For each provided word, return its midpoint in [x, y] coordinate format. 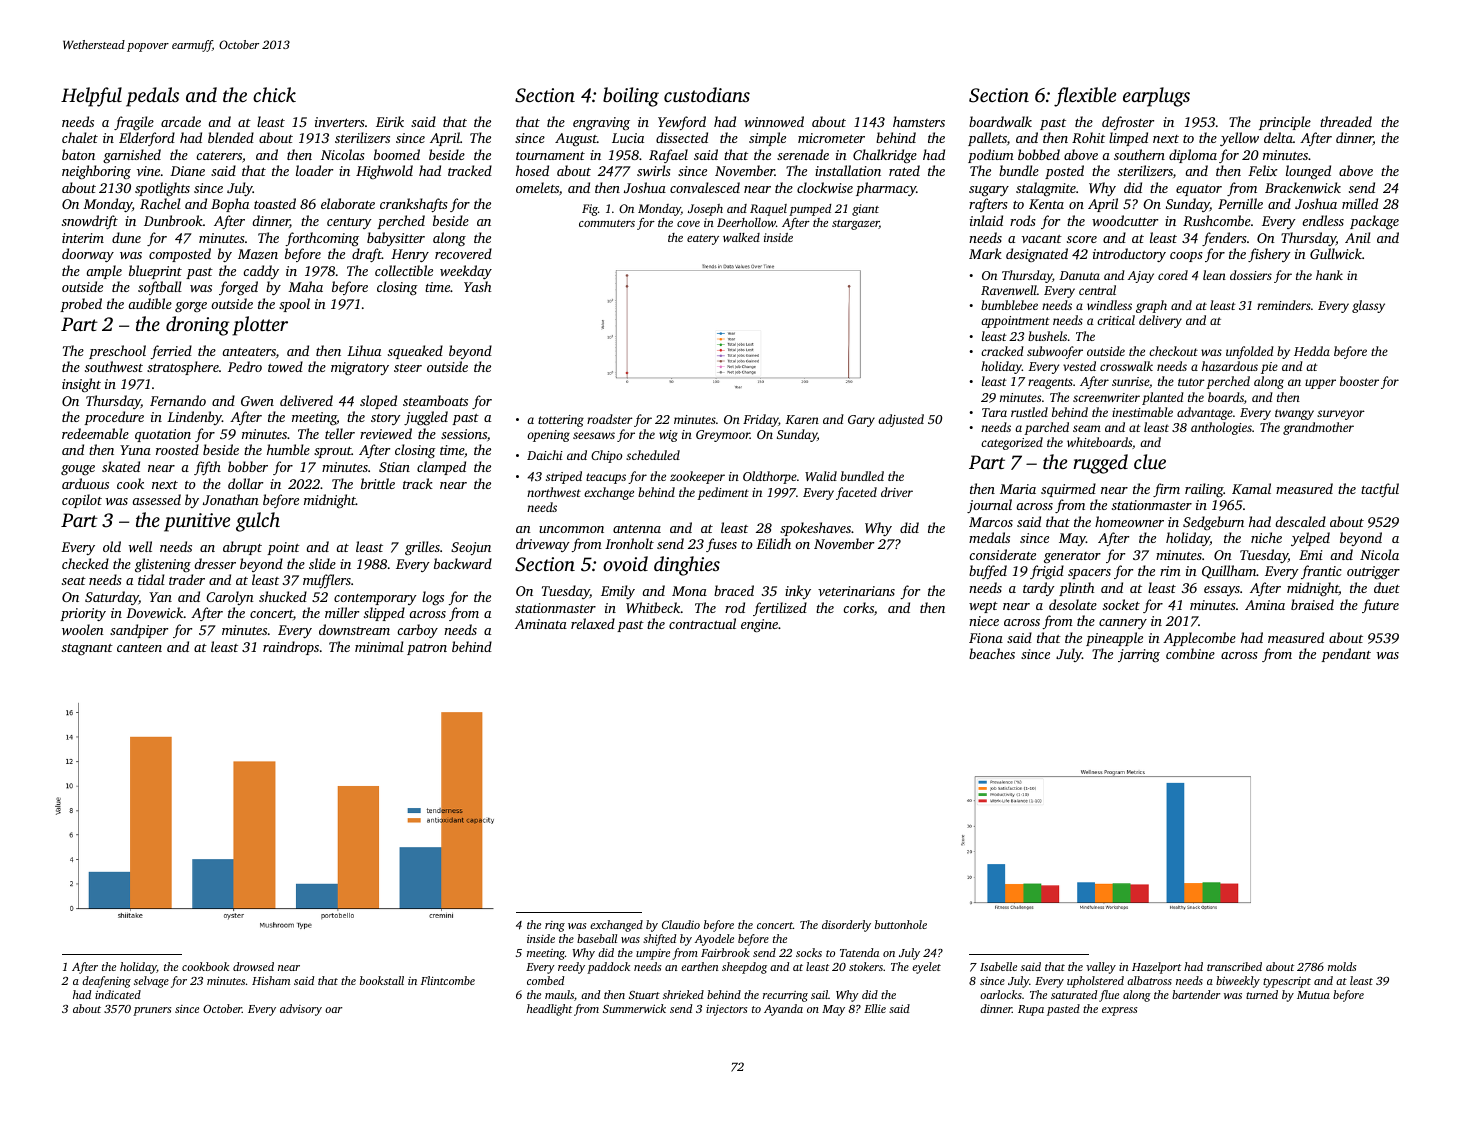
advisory [301, 1010]
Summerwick [634, 1008]
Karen [802, 419]
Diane [187, 171]
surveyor [1341, 415]
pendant [1346, 655]
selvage [151, 982]
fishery [1269, 255]
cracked [1002, 351]
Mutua [1313, 995]
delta [1278, 137]
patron [427, 649]
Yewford [682, 123]
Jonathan [231, 499]
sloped [378, 402]
